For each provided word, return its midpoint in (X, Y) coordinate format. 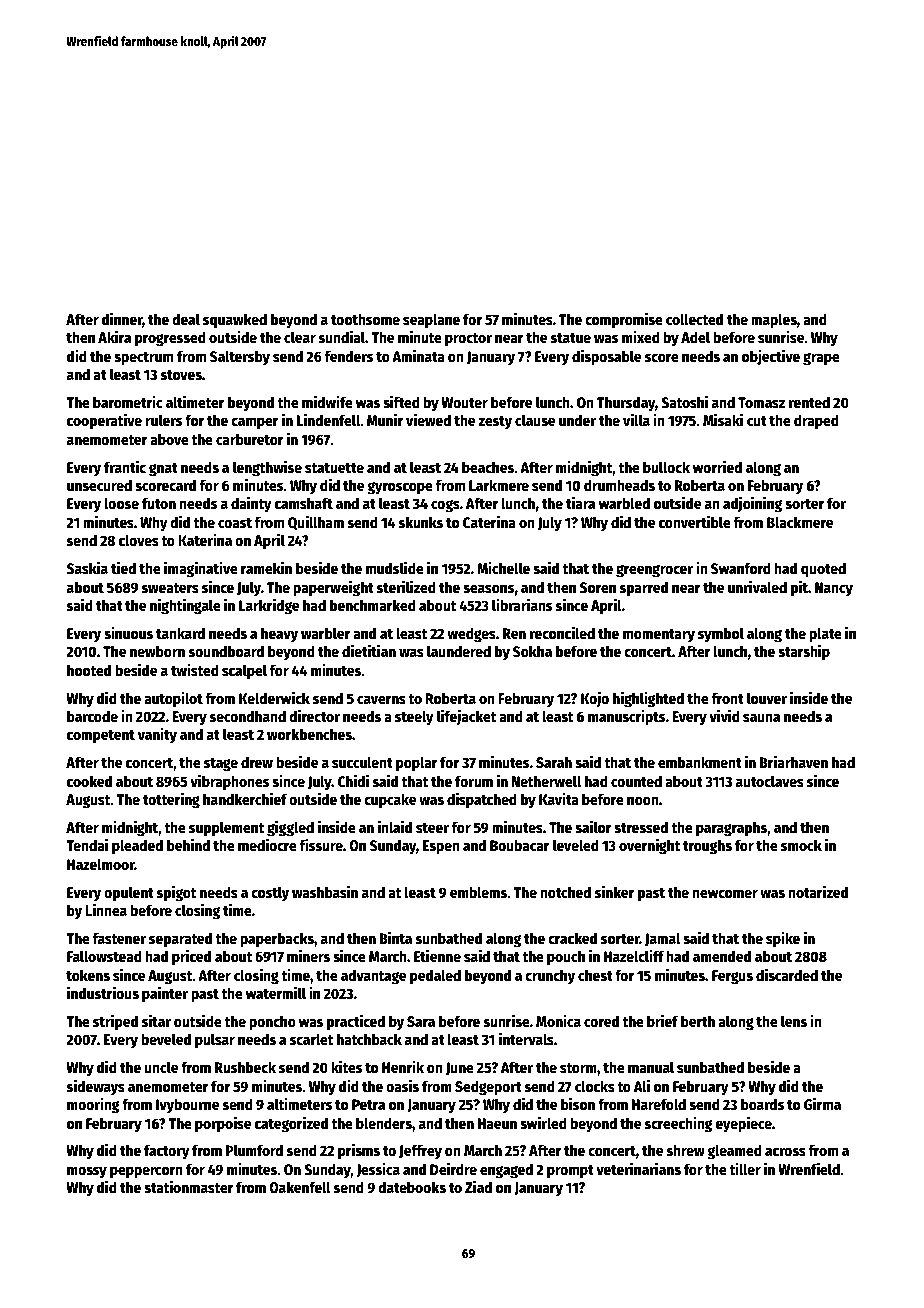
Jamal (662, 939)
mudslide (395, 567)
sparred (644, 589)
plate (825, 635)
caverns (381, 699)
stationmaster (189, 1186)
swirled (543, 1122)
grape (821, 359)
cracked (572, 938)
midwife (327, 401)
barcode (92, 716)
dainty (251, 504)
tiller (745, 1168)
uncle (161, 1067)
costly (270, 893)
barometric (128, 401)
